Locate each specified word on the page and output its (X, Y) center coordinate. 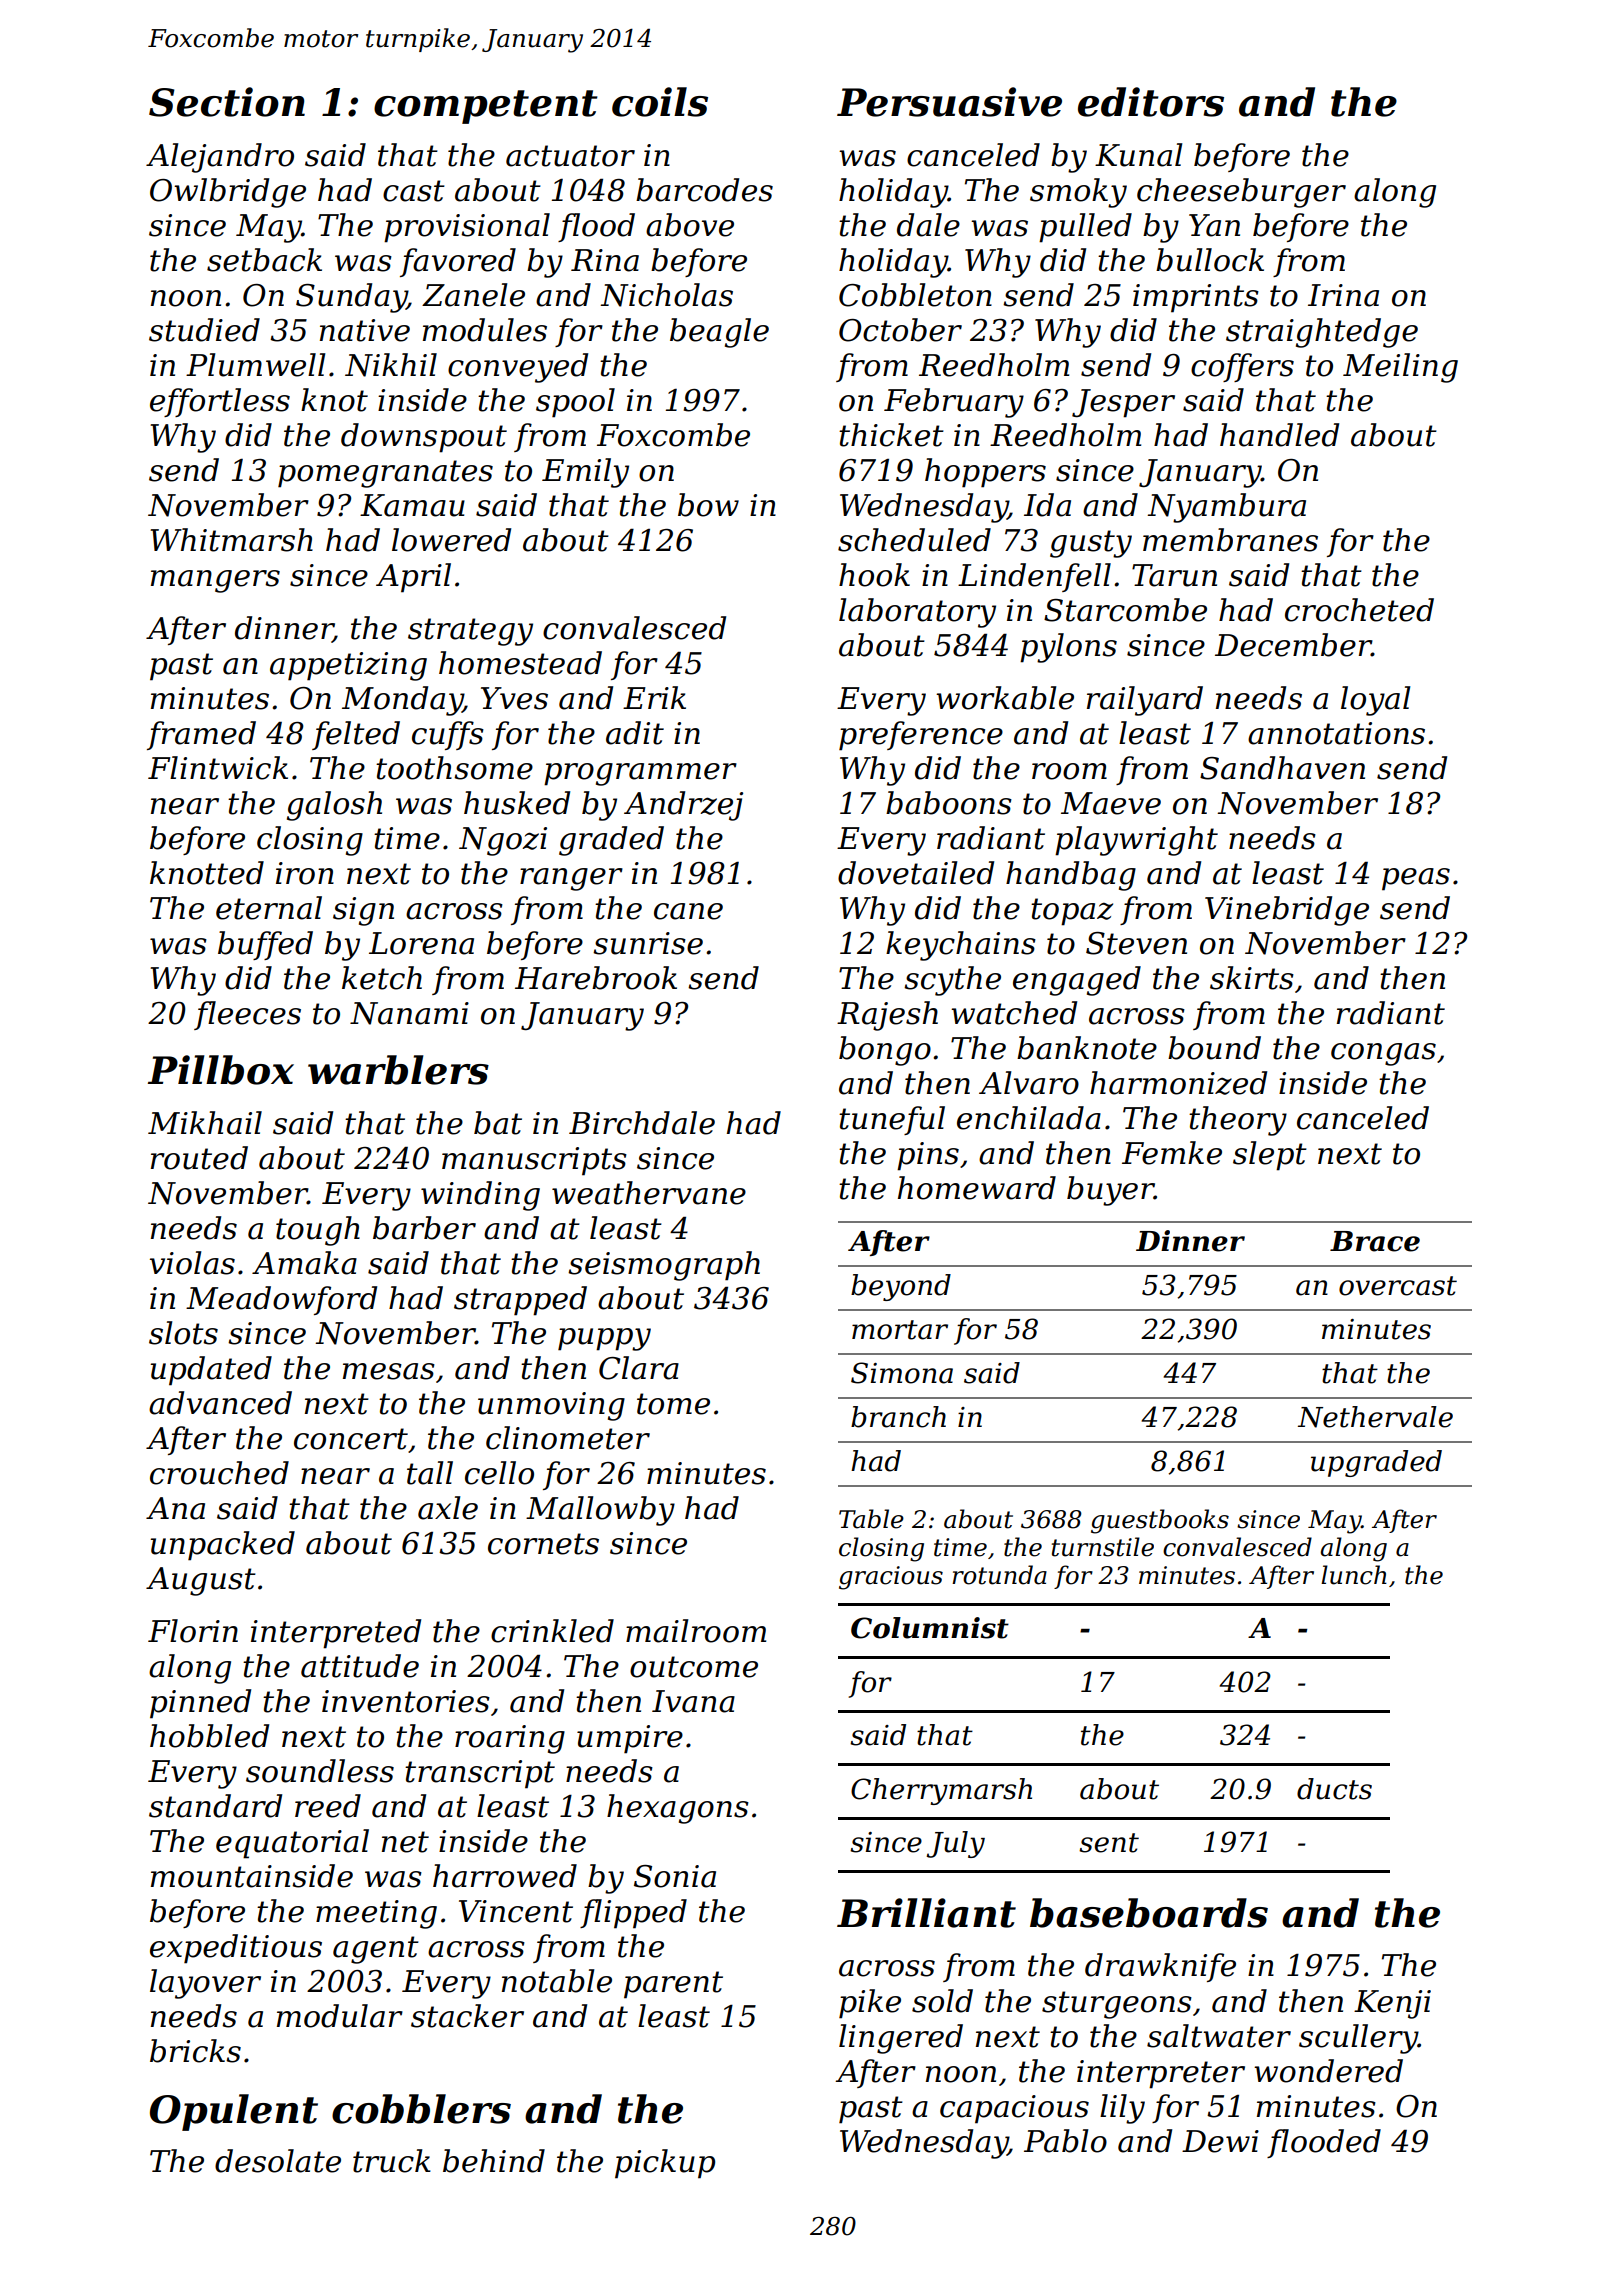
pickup (665, 2164)
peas (1416, 879)
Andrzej (683, 806)
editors (1151, 102)
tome (673, 1404)
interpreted (336, 1634)
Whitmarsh (231, 540)
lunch (1354, 1575)
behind (494, 2161)
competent (486, 107)
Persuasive (949, 102)
